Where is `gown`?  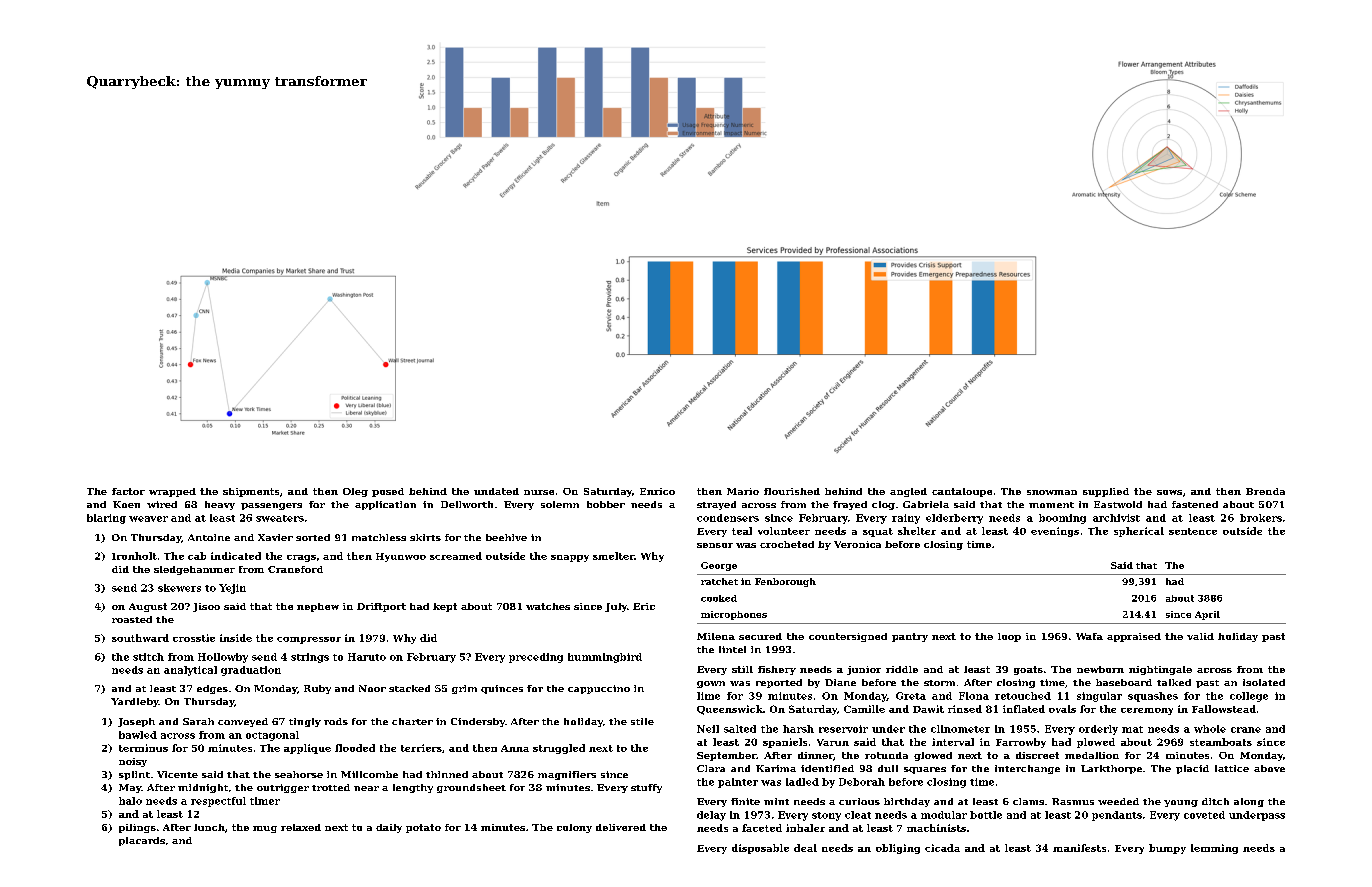 gown is located at coordinates (711, 684).
